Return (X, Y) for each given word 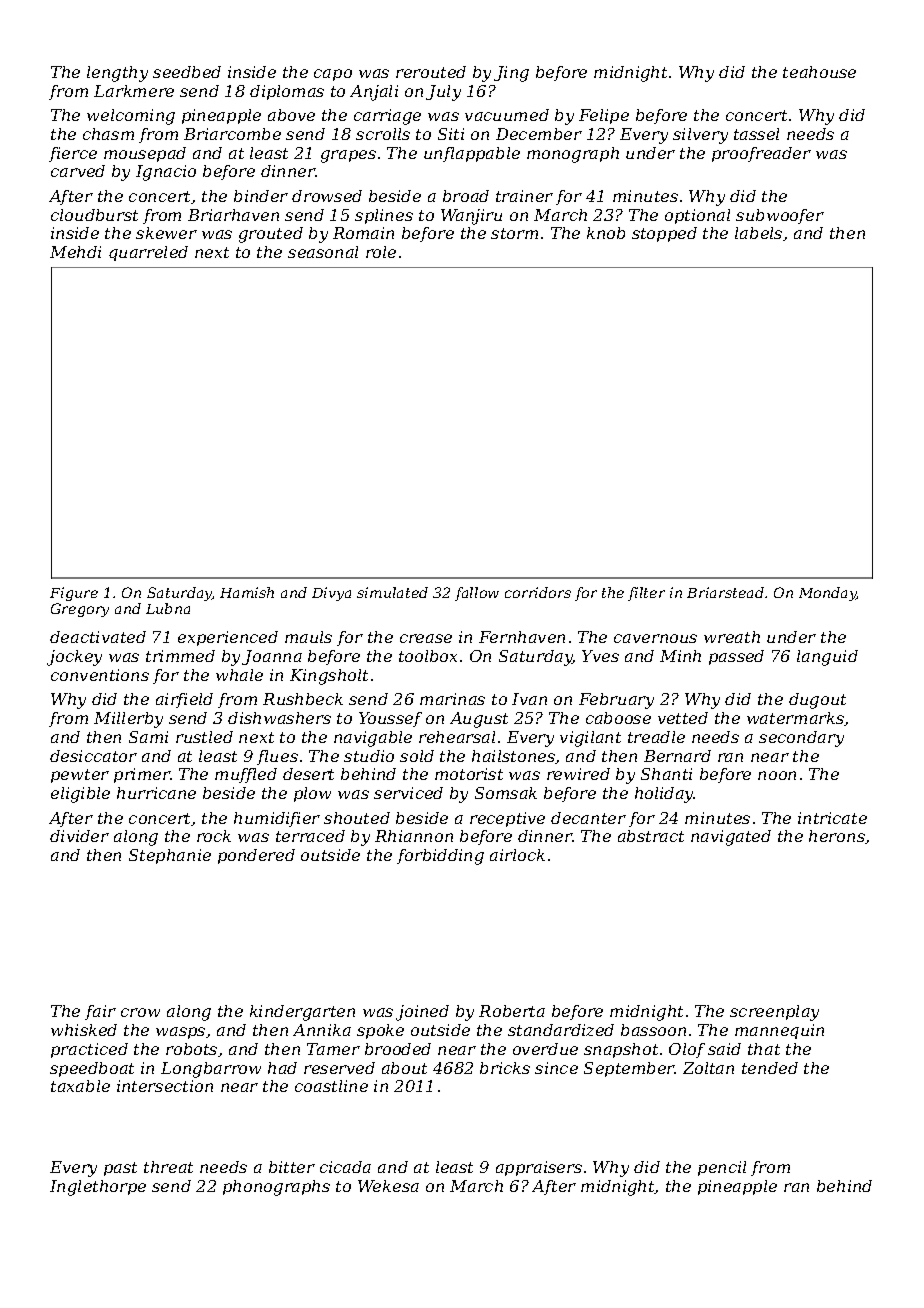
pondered (256, 856)
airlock (517, 855)
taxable (80, 1086)
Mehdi (75, 252)
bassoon (653, 1030)
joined (422, 1013)
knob (606, 233)
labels (758, 233)
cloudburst (94, 215)
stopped (664, 234)
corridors (538, 592)
